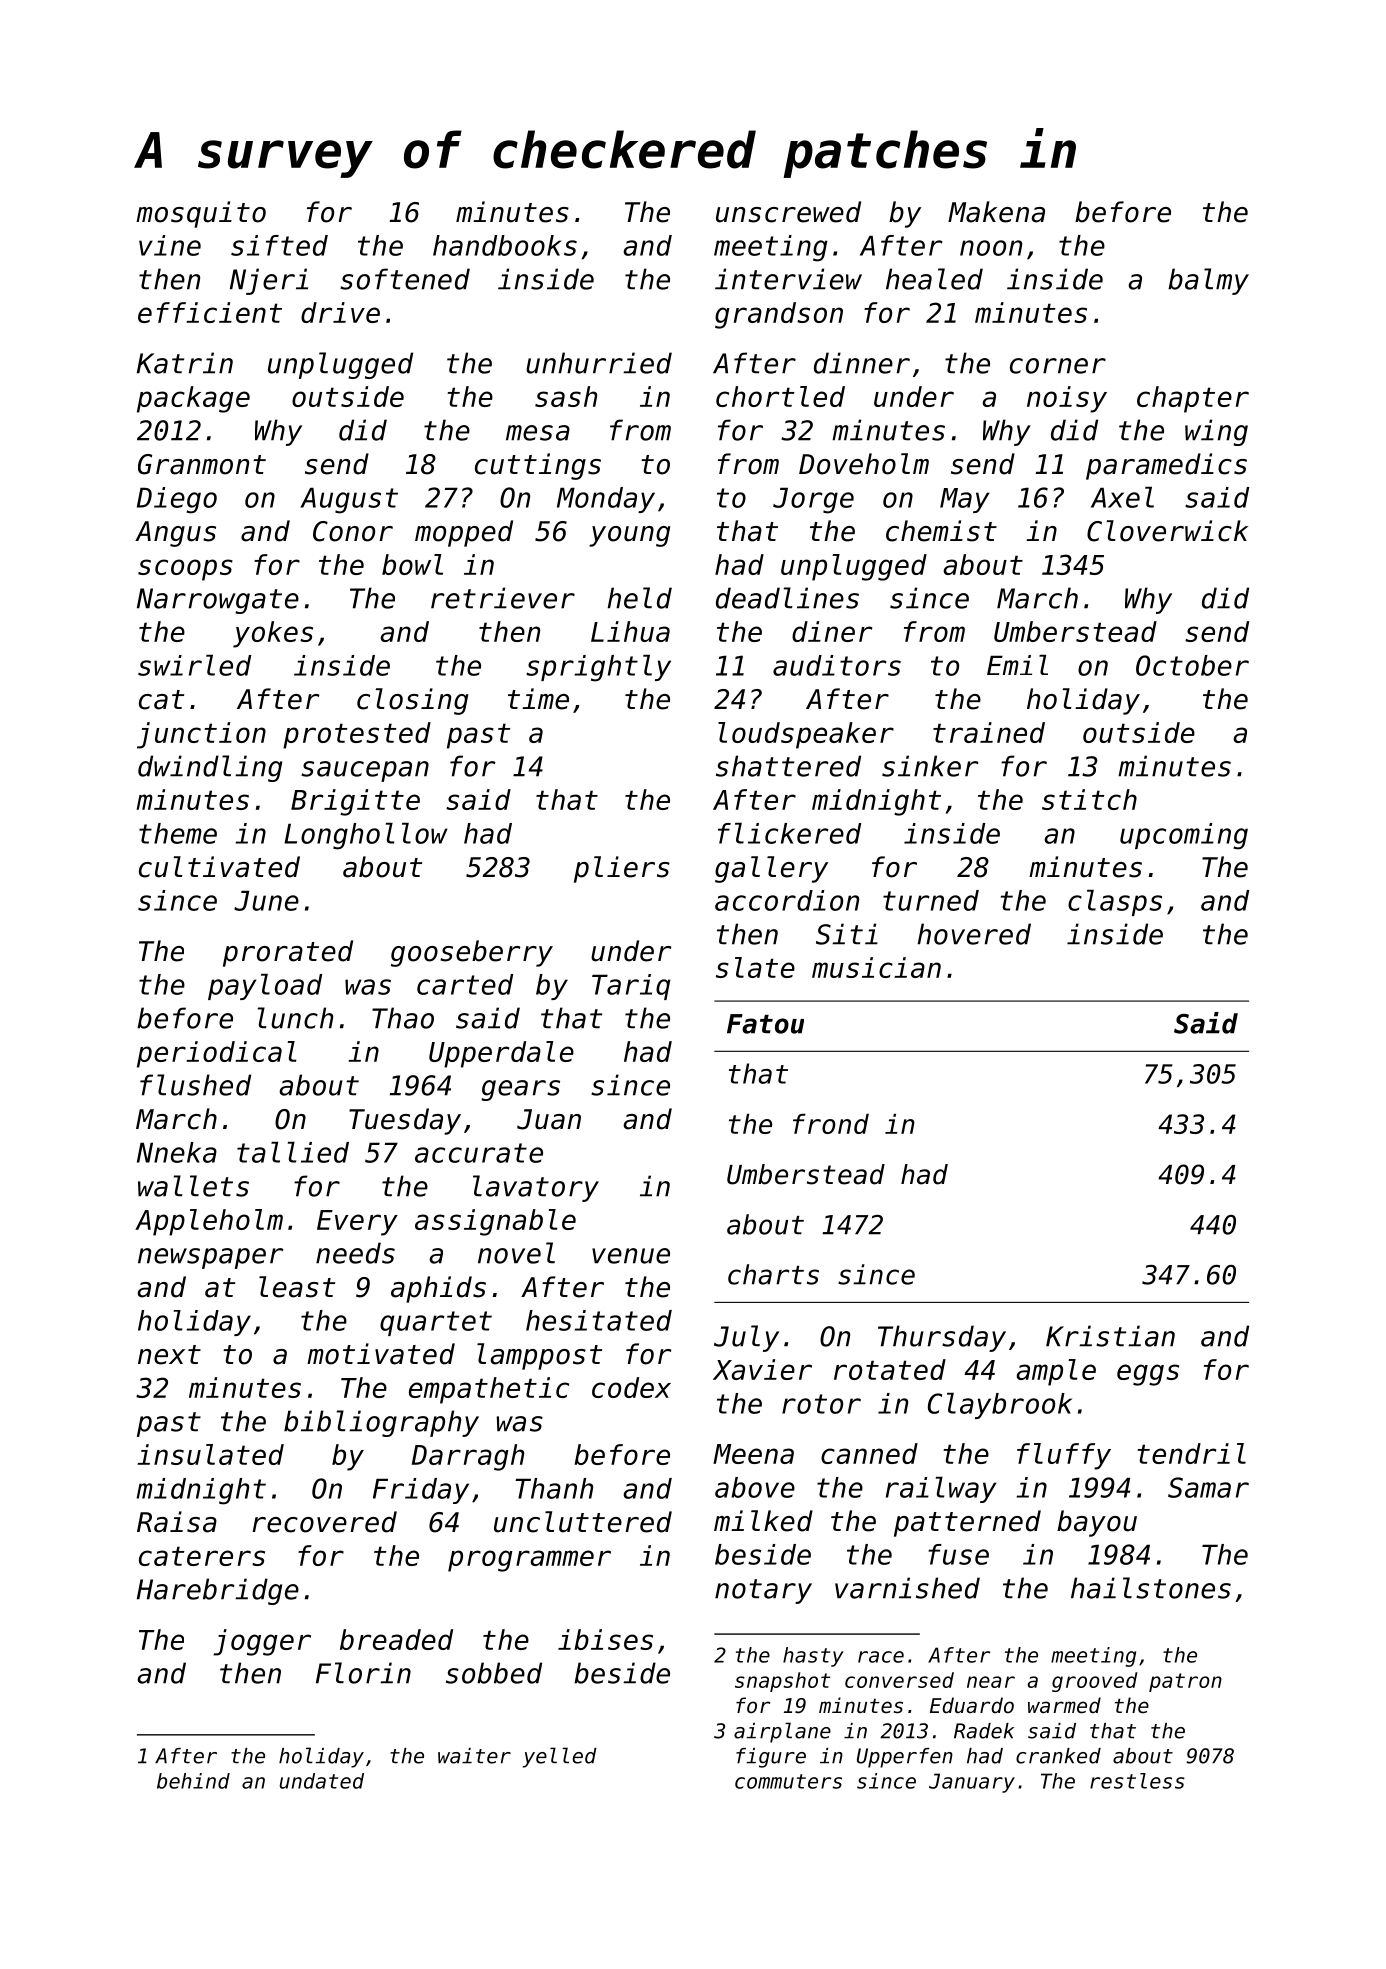 The width and height of the page is (1386, 1969). Describe the element at coordinates (1017, 665) in the page. I see `Emil` at that location.
